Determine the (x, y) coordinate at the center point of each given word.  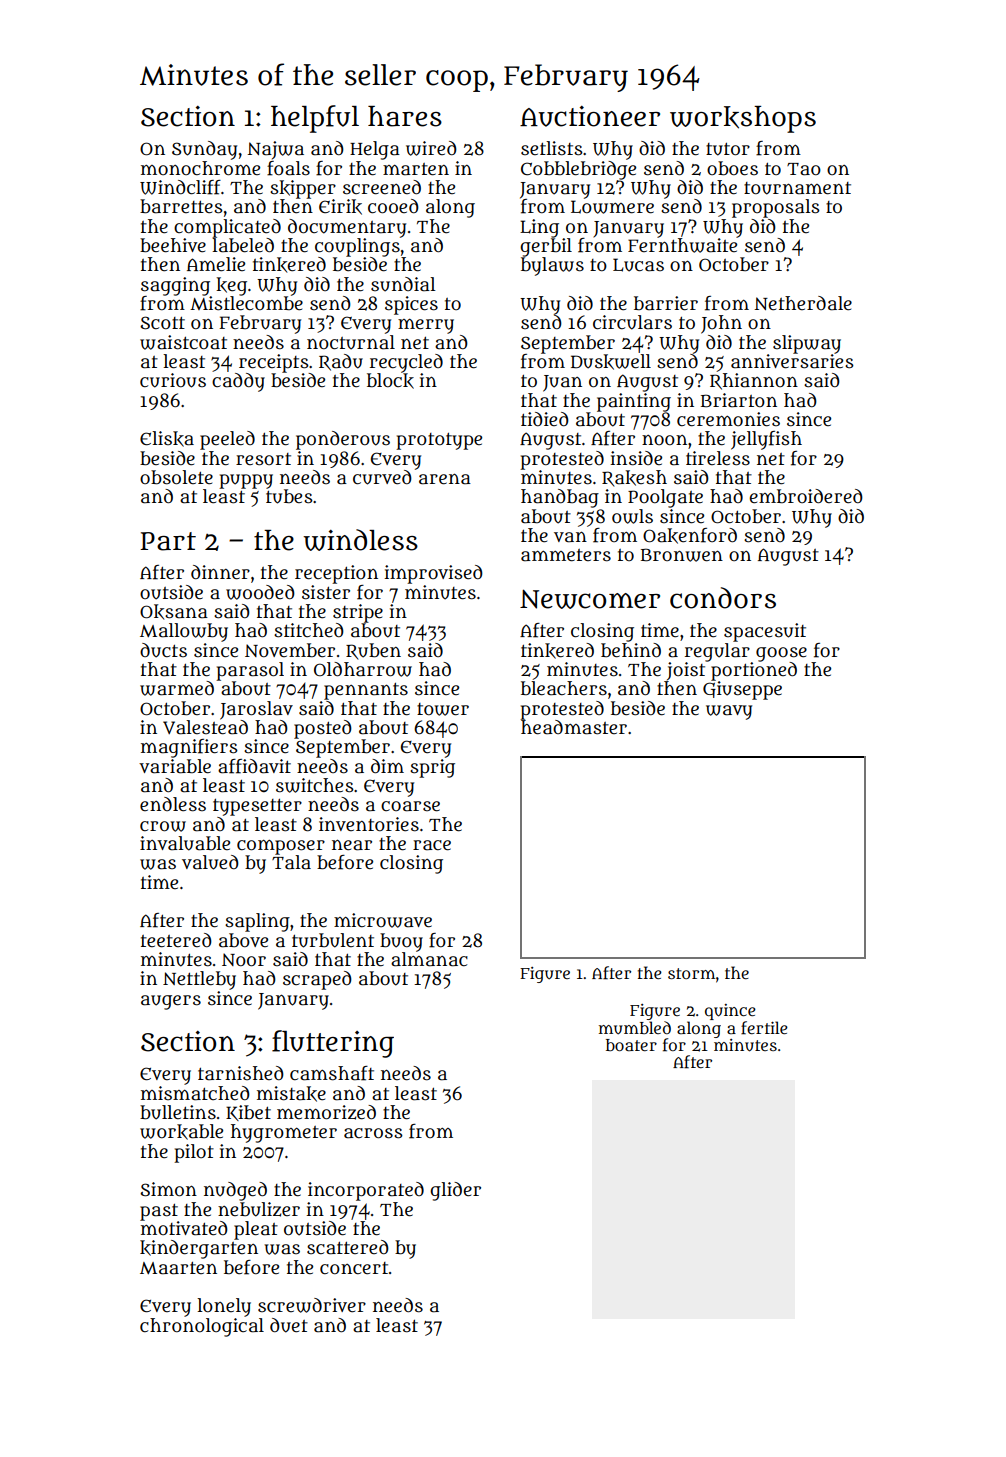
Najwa (275, 150)
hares (405, 116)
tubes (289, 496)
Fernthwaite (682, 245)
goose (781, 654)
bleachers (564, 688)
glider (455, 1191)
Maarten (178, 1268)
